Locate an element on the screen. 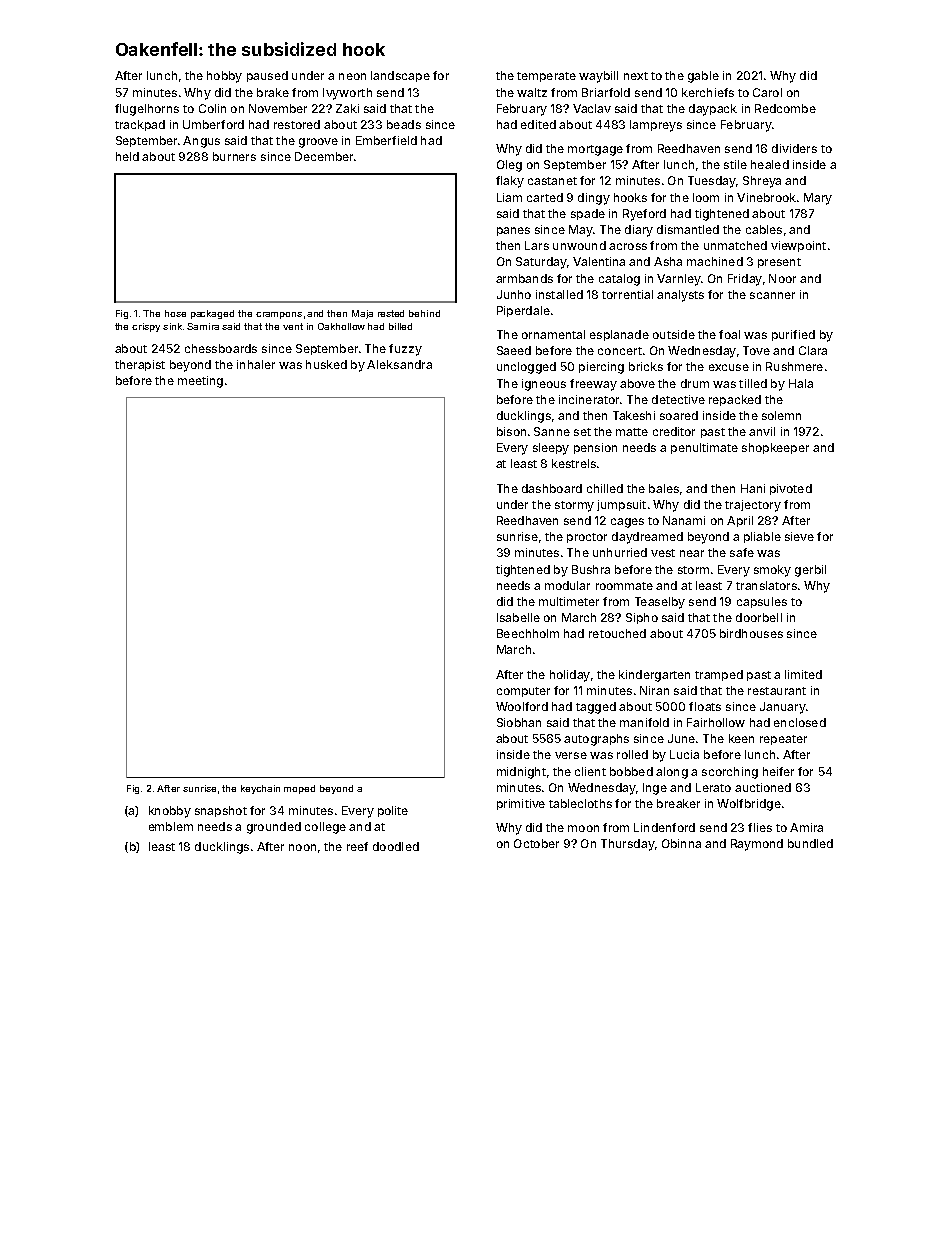 Image resolution: width=952 pixels, height=1233 pixels. landscape is located at coordinates (400, 76).
